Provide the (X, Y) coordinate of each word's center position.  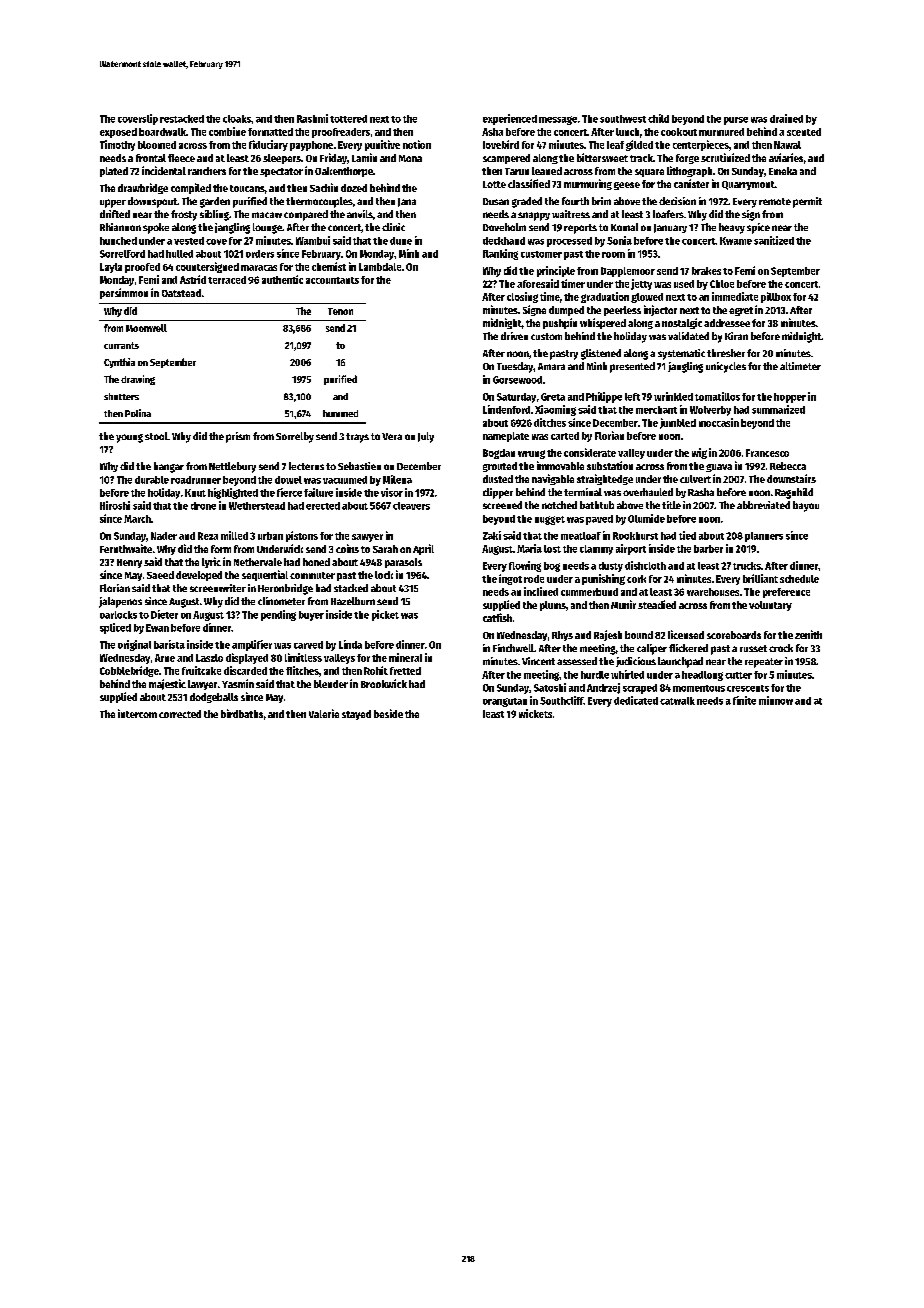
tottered (348, 119)
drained (786, 118)
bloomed (157, 145)
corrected (180, 714)
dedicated (636, 700)
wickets (535, 713)
